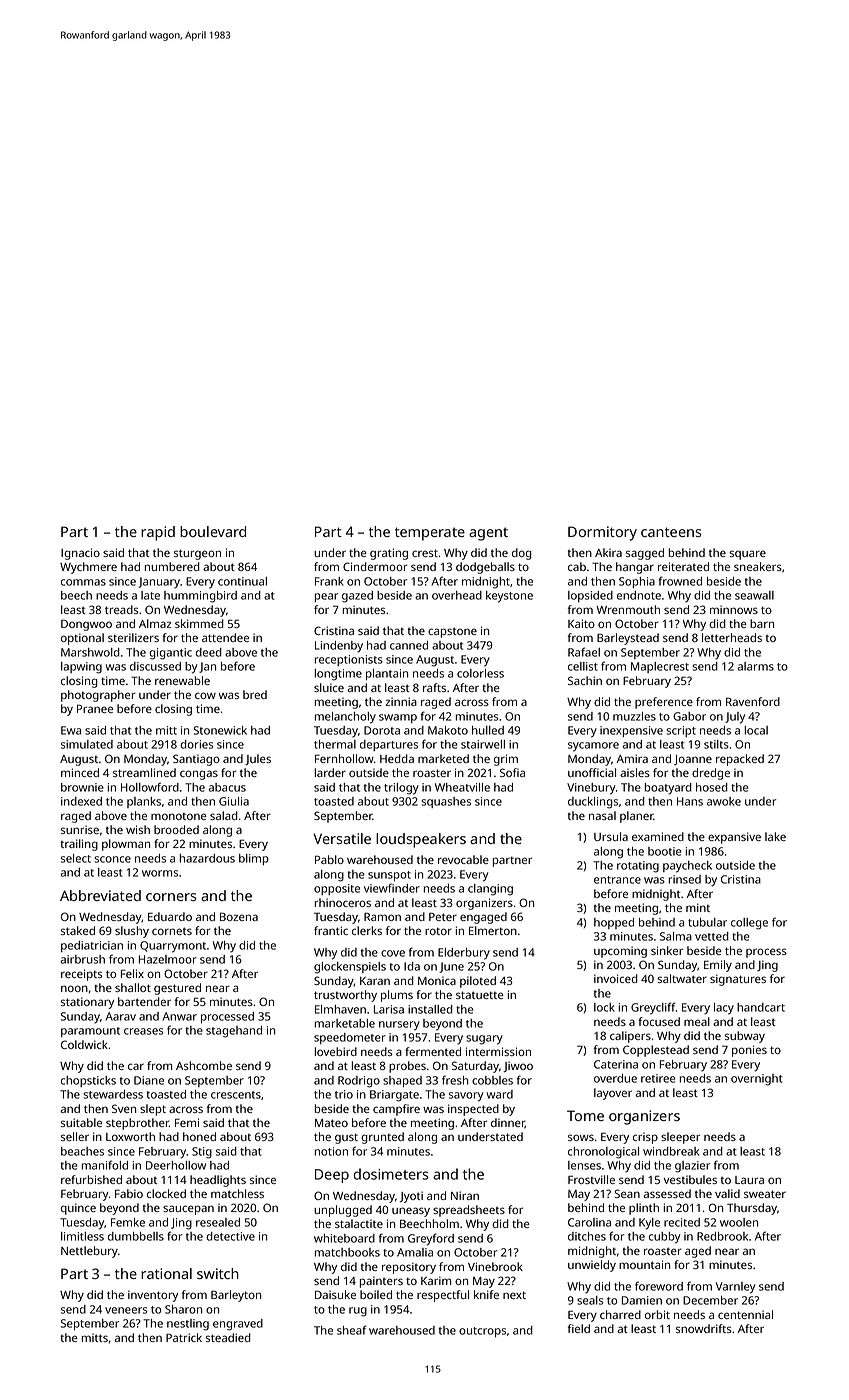 The width and height of the page is (849, 1400). I want to click on Vinebury, so click(591, 789).
